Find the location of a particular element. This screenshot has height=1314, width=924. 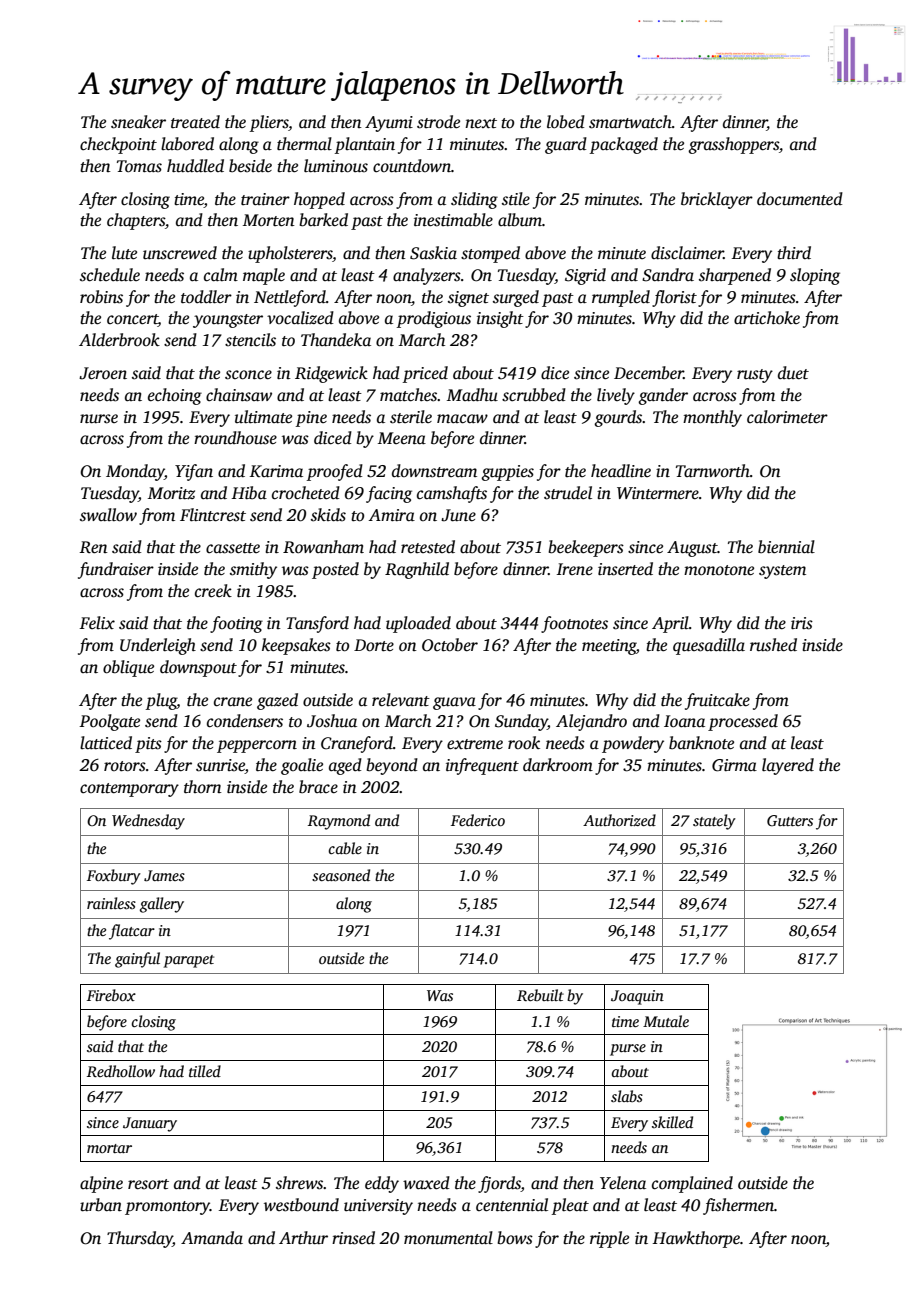

urban is located at coordinates (101, 1205).
